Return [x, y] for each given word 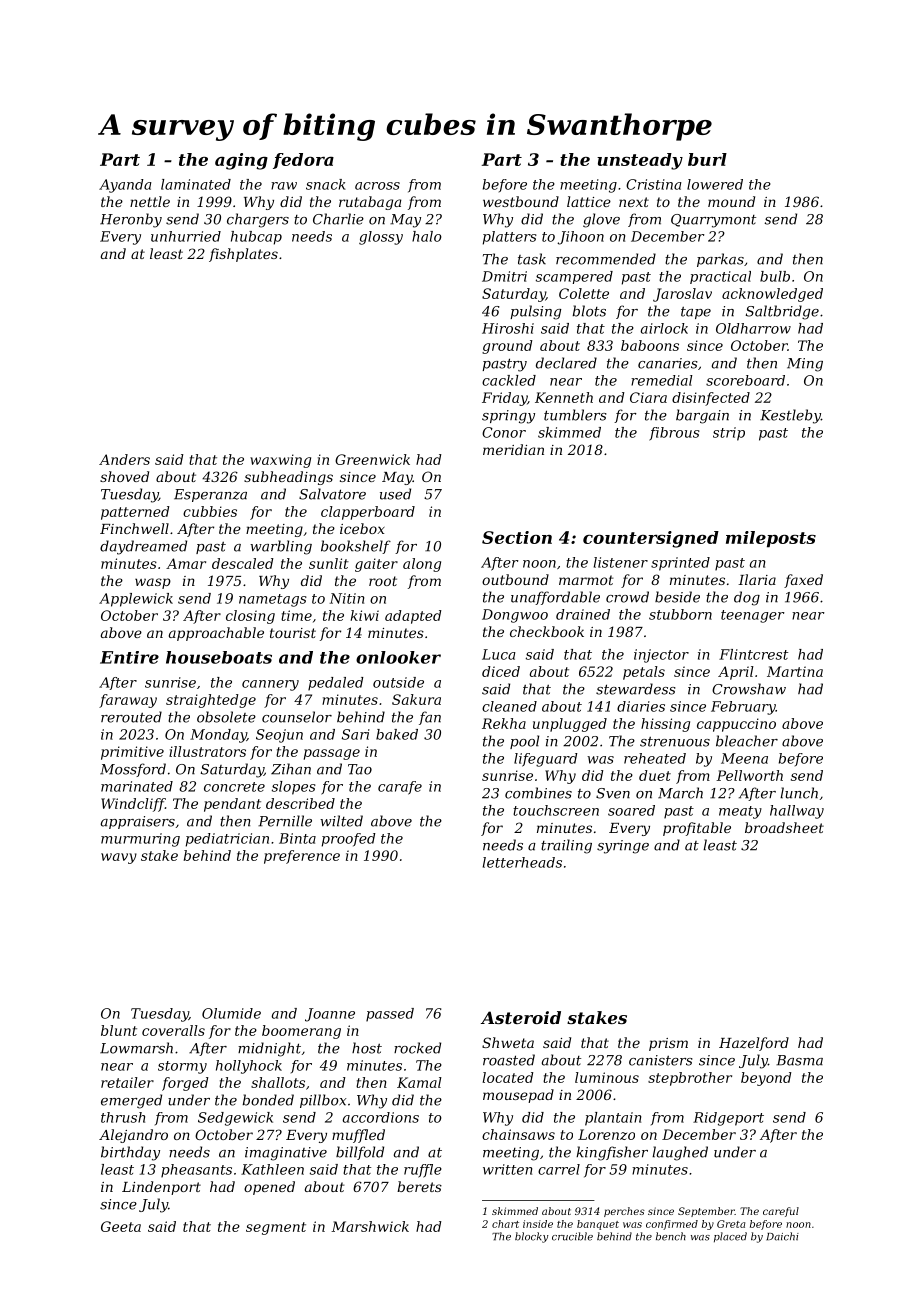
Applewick [136, 600]
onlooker [398, 657]
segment [276, 1228]
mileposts [771, 539]
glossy [381, 238]
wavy [119, 858]
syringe [623, 847]
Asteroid [521, 1017]
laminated [196, 184]
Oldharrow [753, 328]
